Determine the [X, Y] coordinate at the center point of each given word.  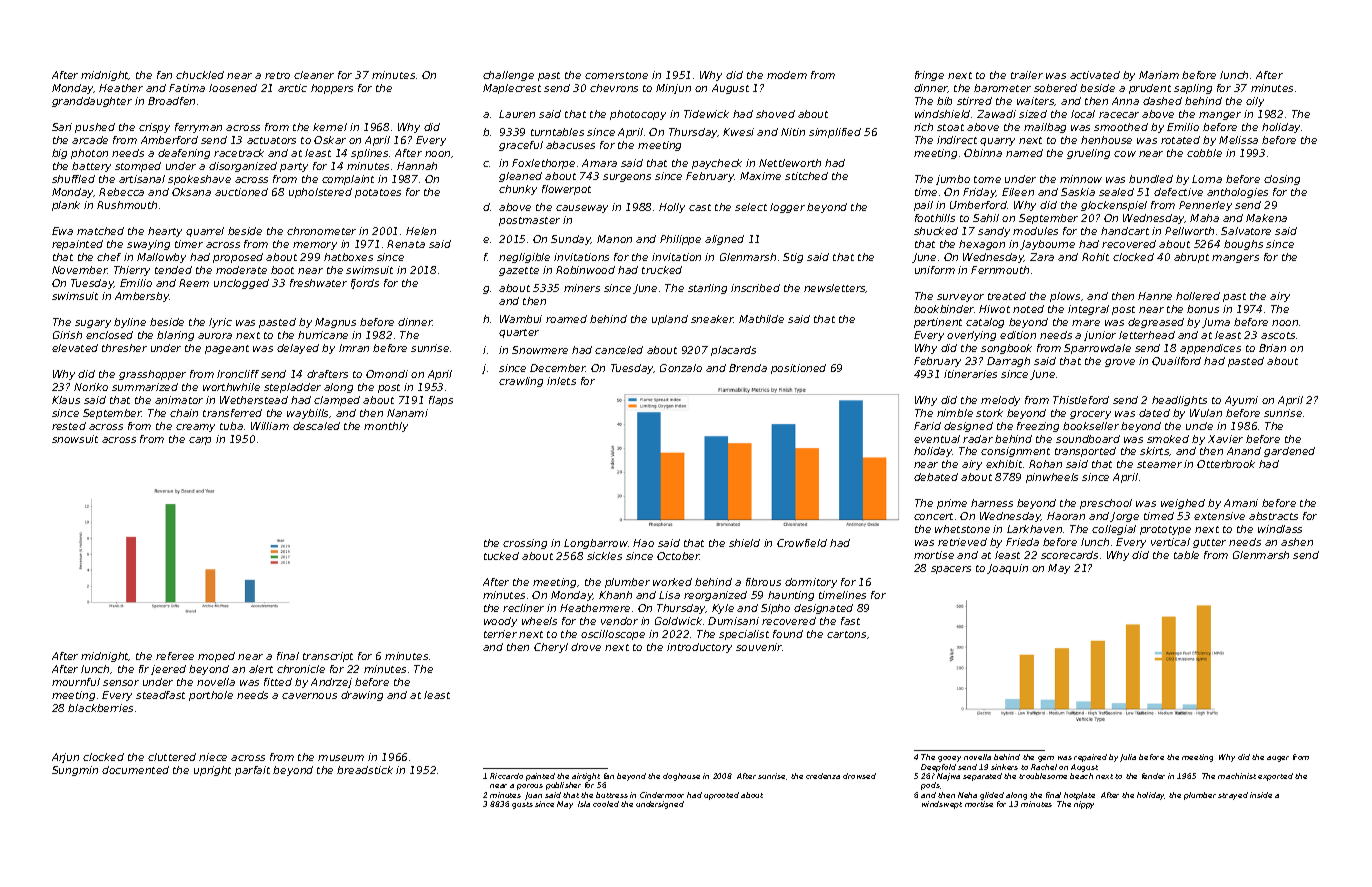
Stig [793, 258]
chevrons [614, 88]
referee [175, 656]
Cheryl [551, 648]
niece [213, 757]
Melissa [1238, 140]
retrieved [962, 542]
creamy [195, 428]
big [59, 154]
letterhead [1147, 335]
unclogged [241, 284]
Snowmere [540, 350]
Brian [1272, 348]
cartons [846, 634]
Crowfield [802, 543]
